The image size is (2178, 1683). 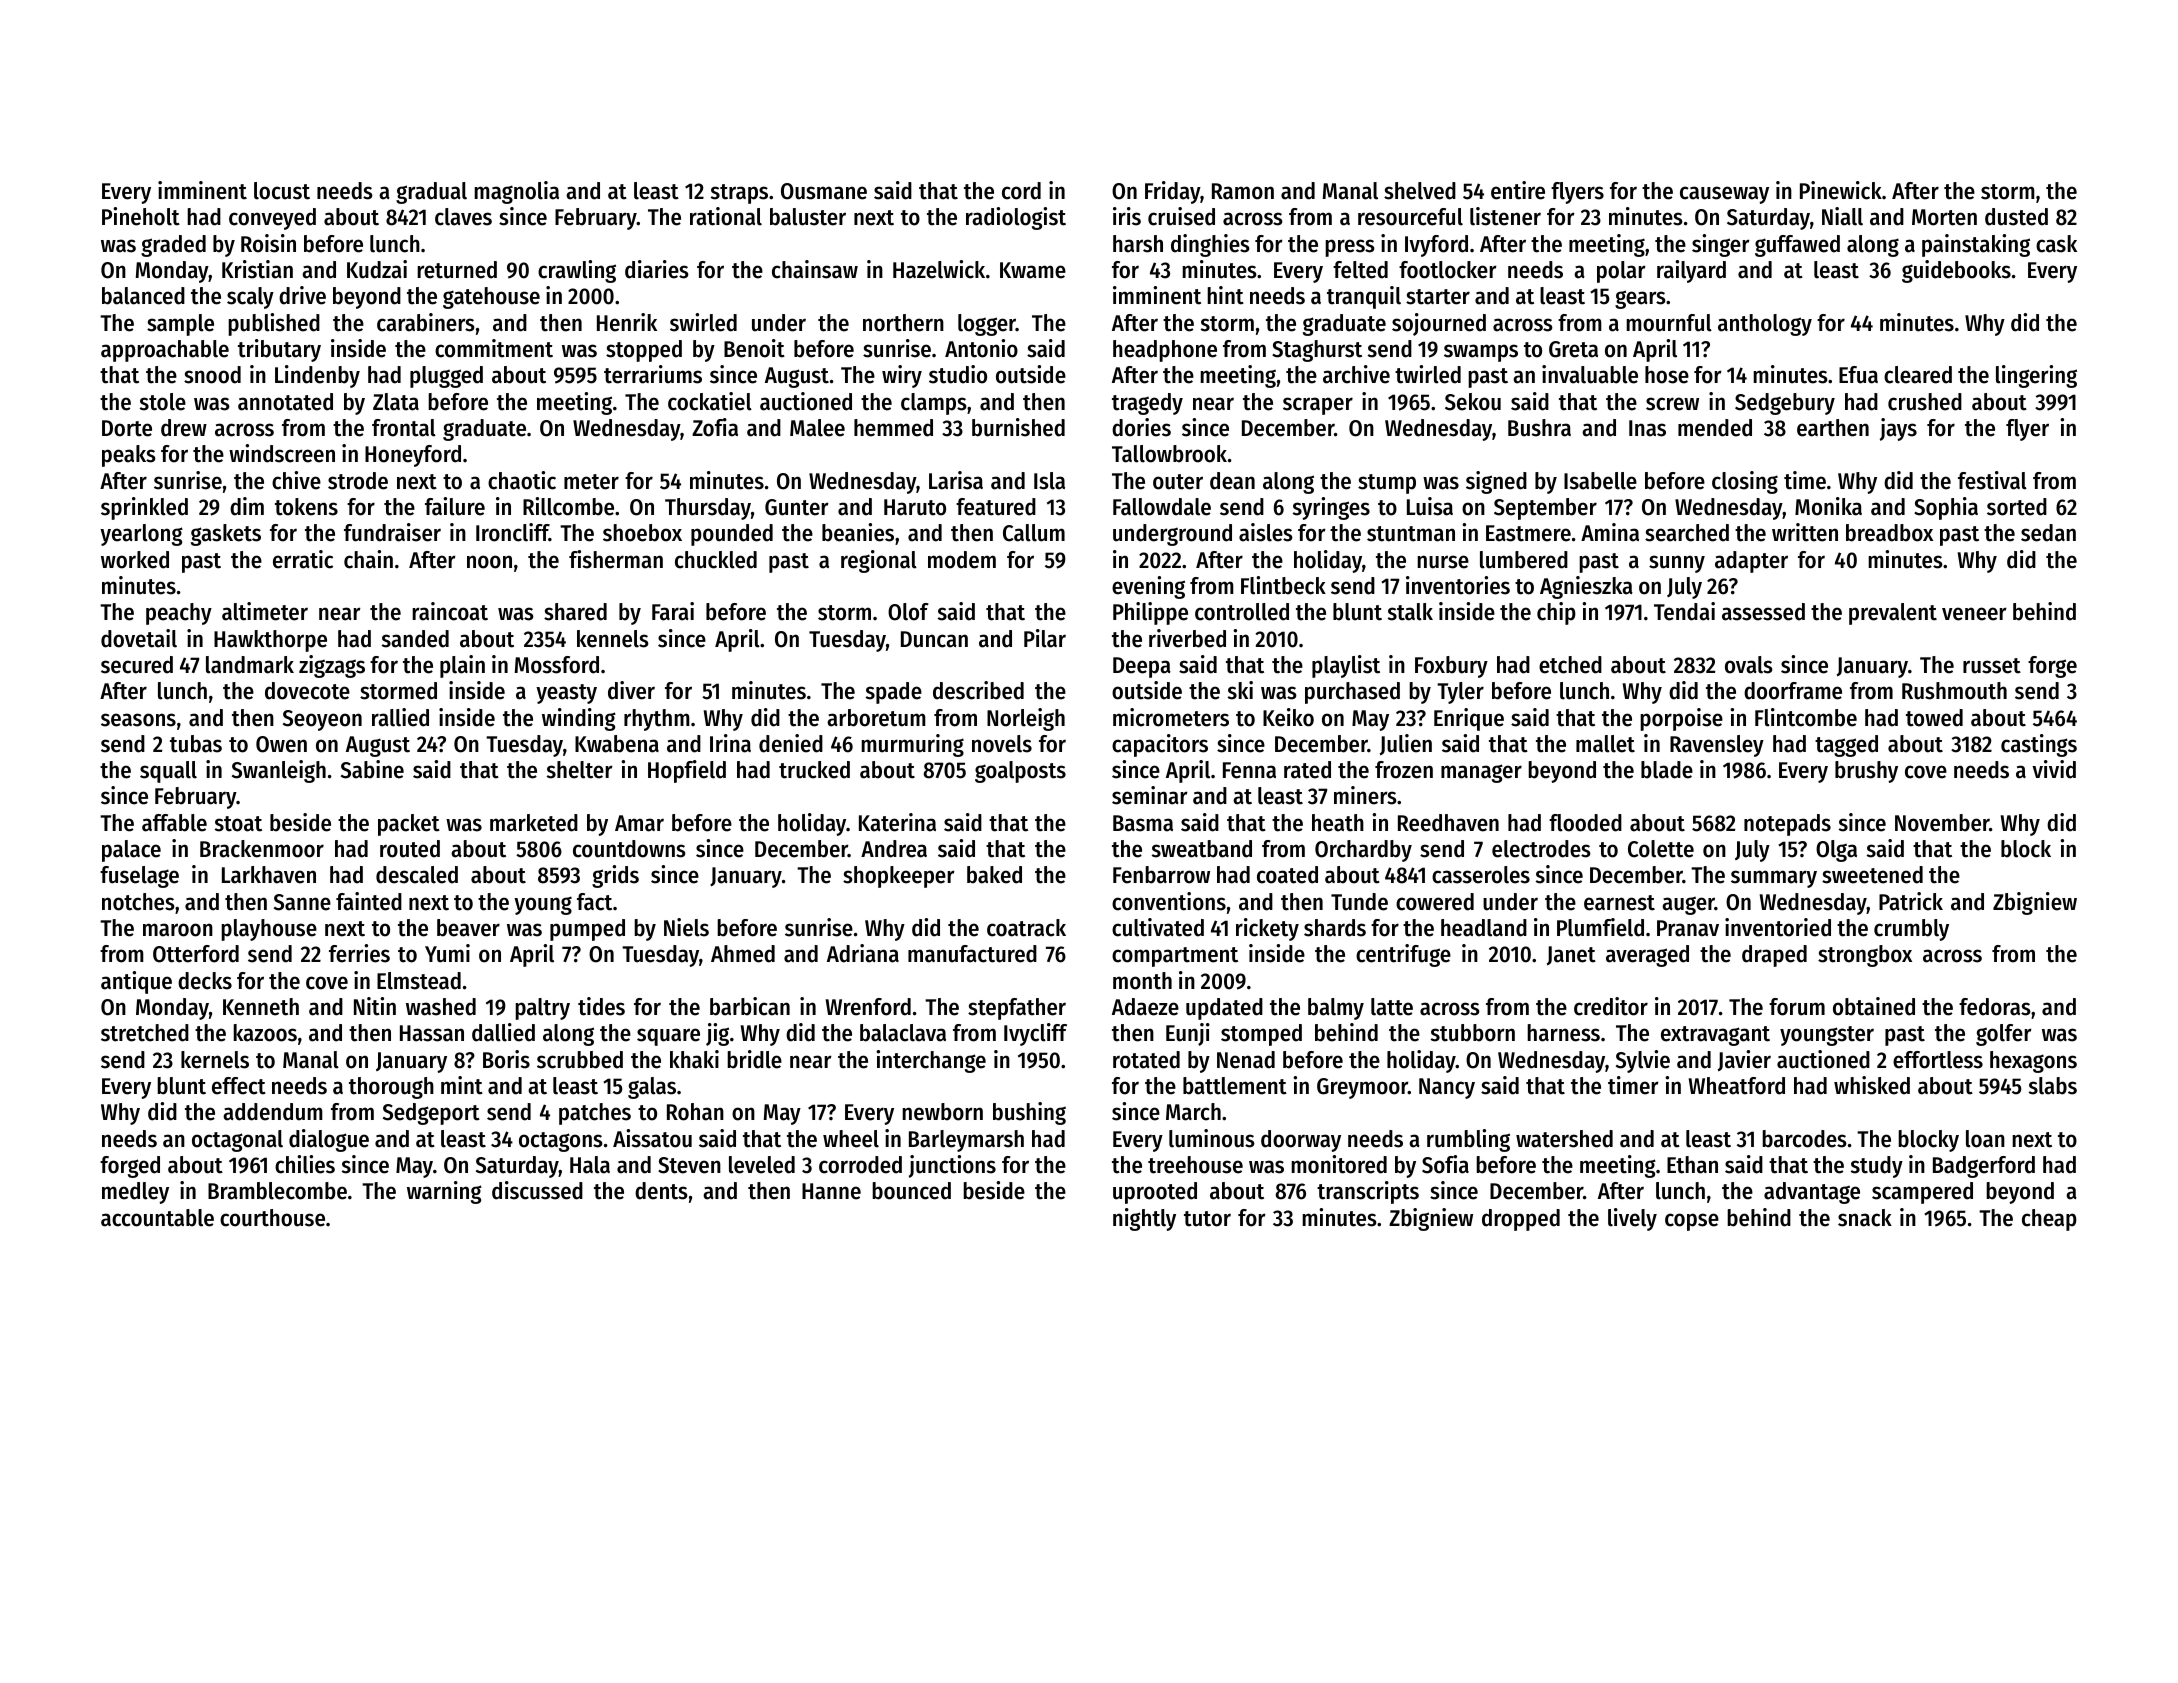 I want to click on bushing, so click(x=1029, y=1113).
